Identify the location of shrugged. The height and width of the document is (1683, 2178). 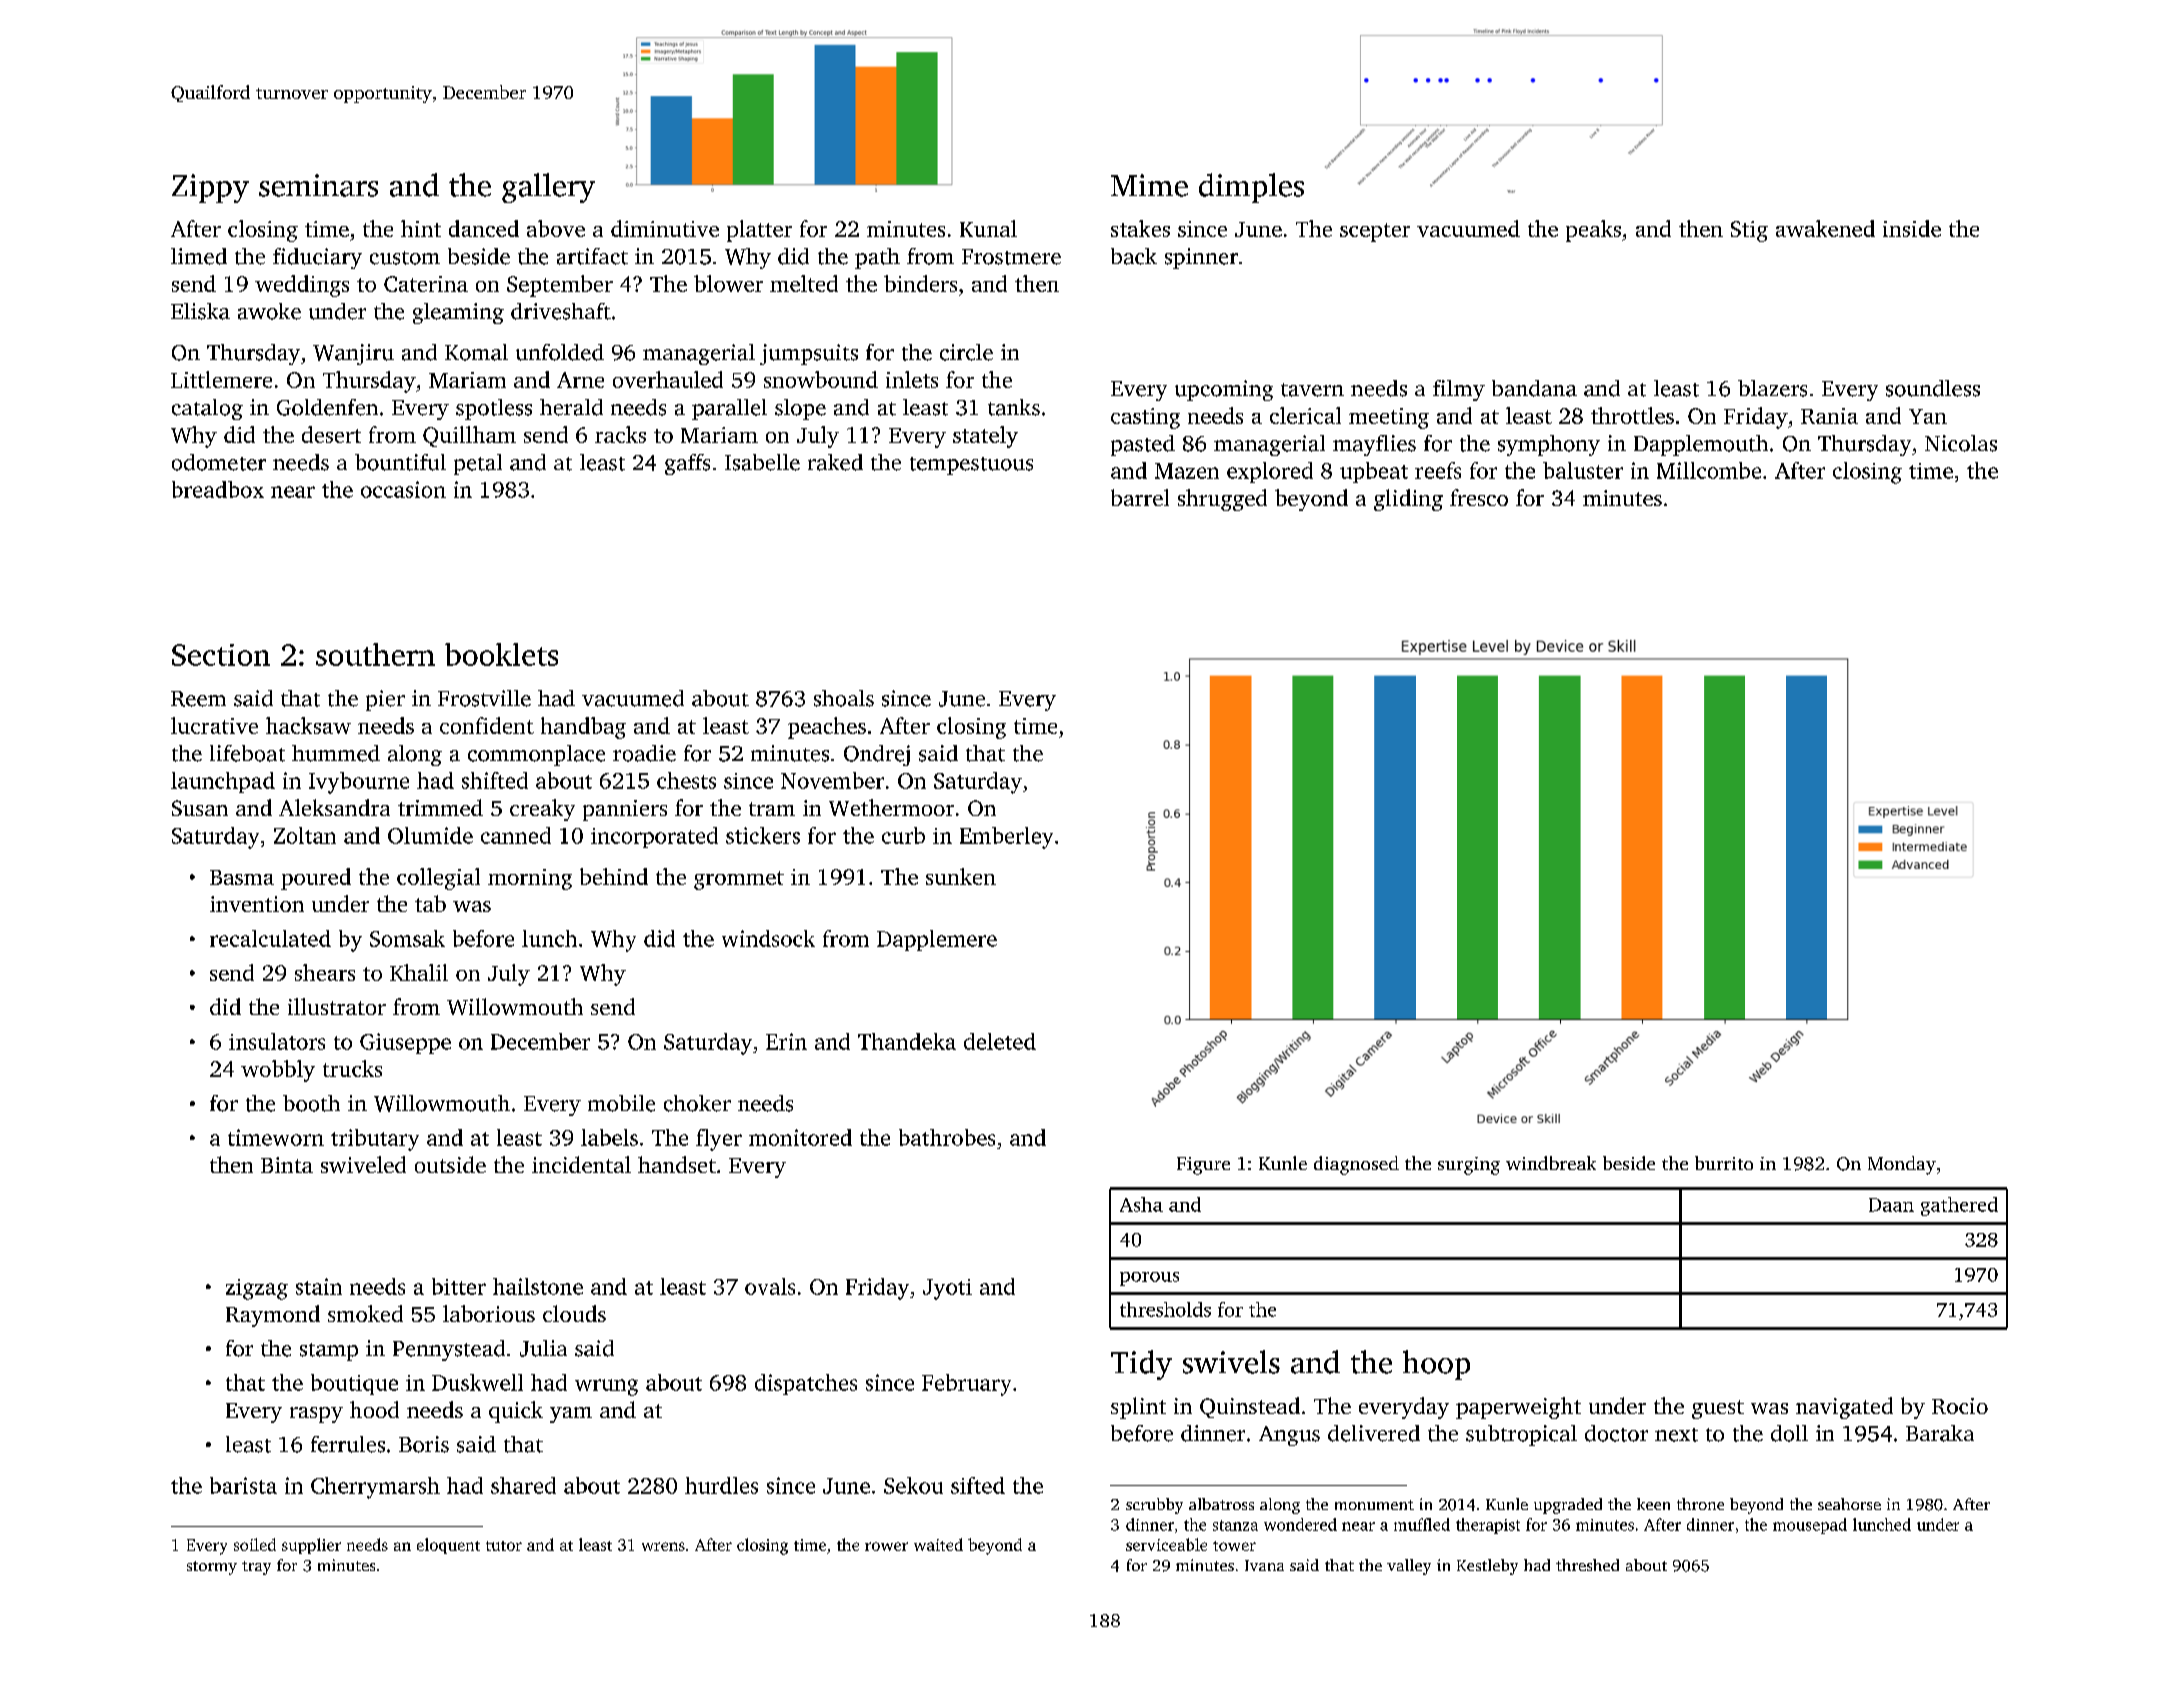
(1222, 500).
